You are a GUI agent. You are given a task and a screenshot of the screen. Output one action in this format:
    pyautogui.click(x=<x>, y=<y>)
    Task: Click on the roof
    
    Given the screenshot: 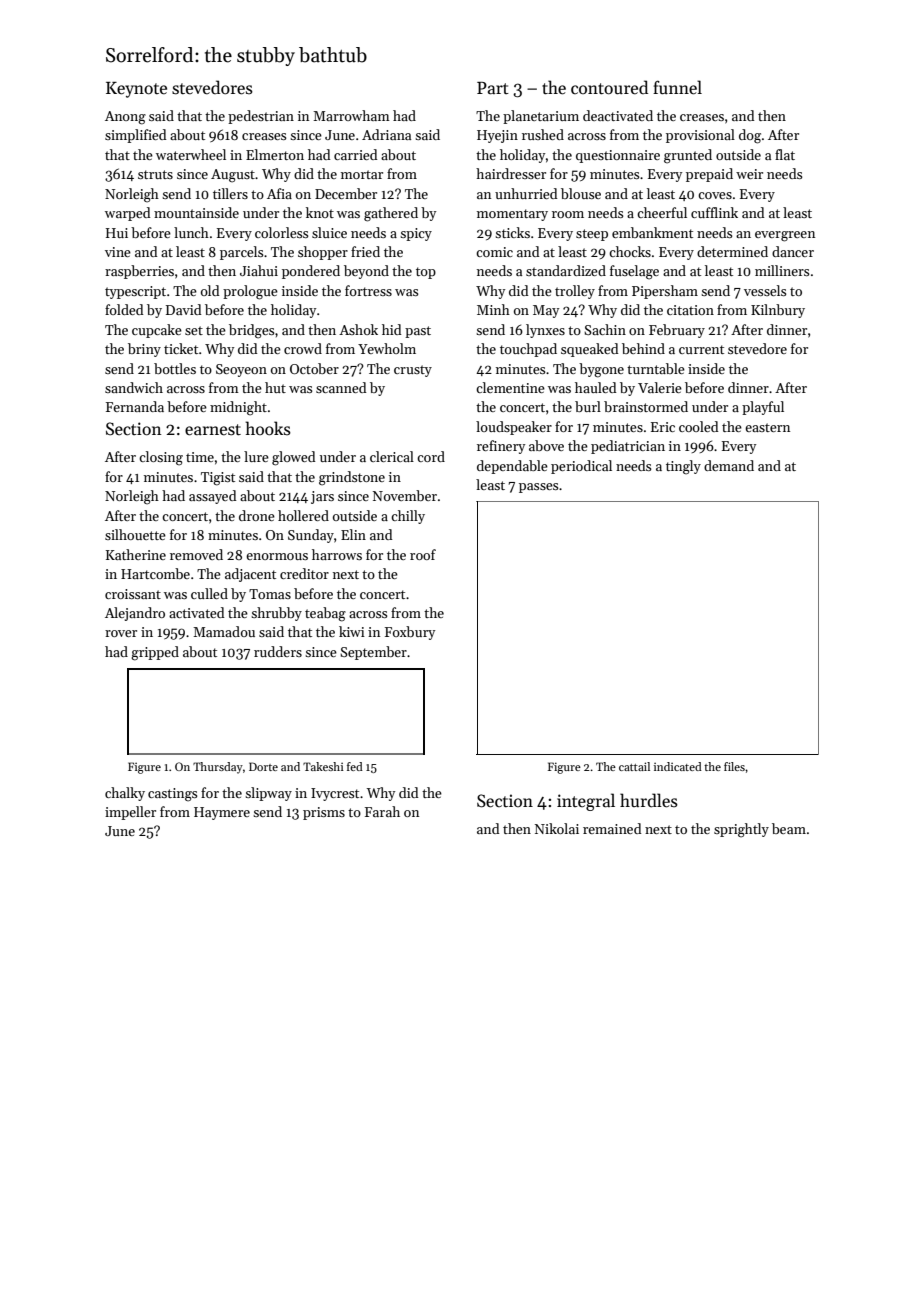 What is the action you would take?
    pyautogui.click(x=423, y=554)
